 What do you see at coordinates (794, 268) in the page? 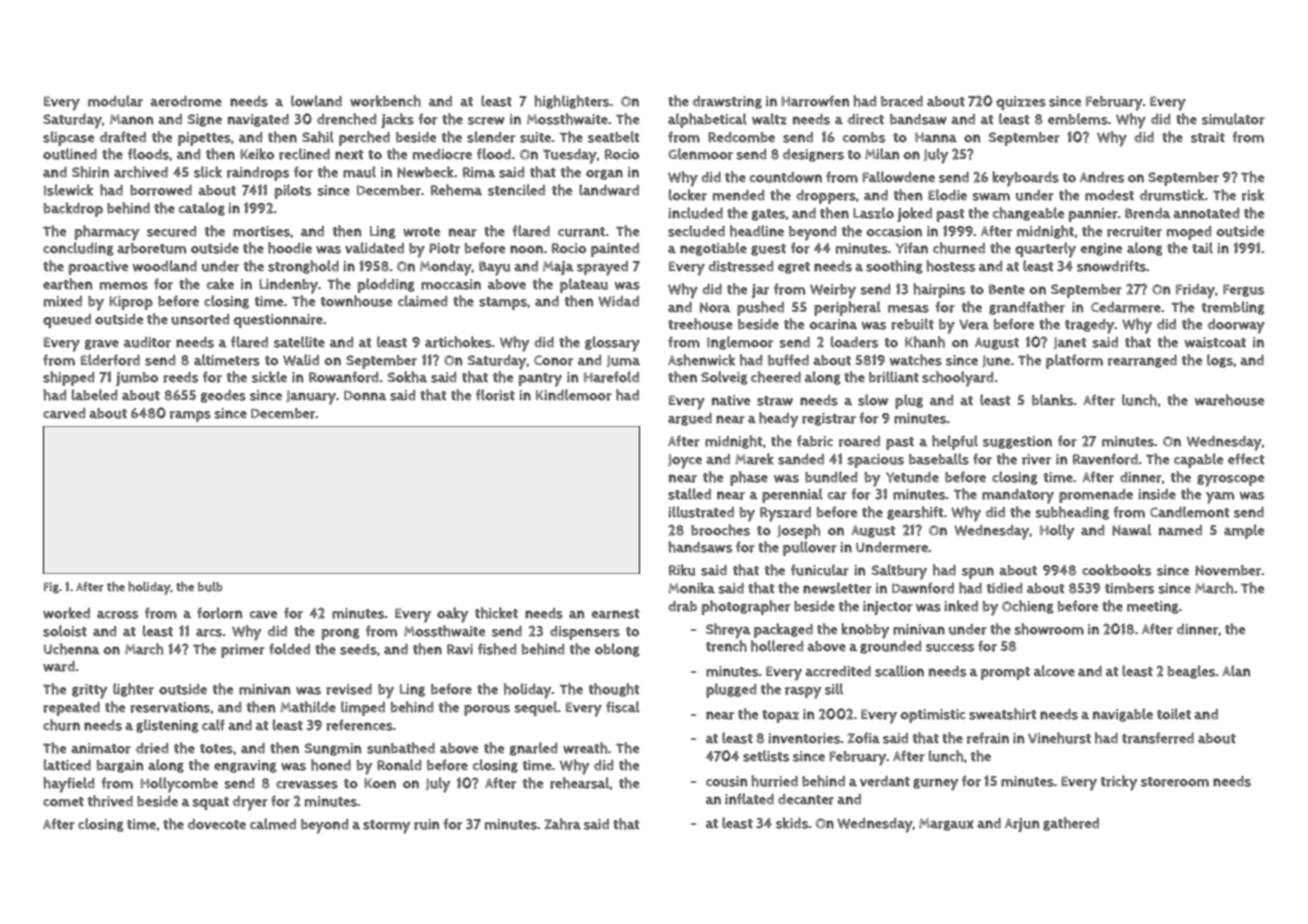
I see `egret` at bounding box center [794, 268].
